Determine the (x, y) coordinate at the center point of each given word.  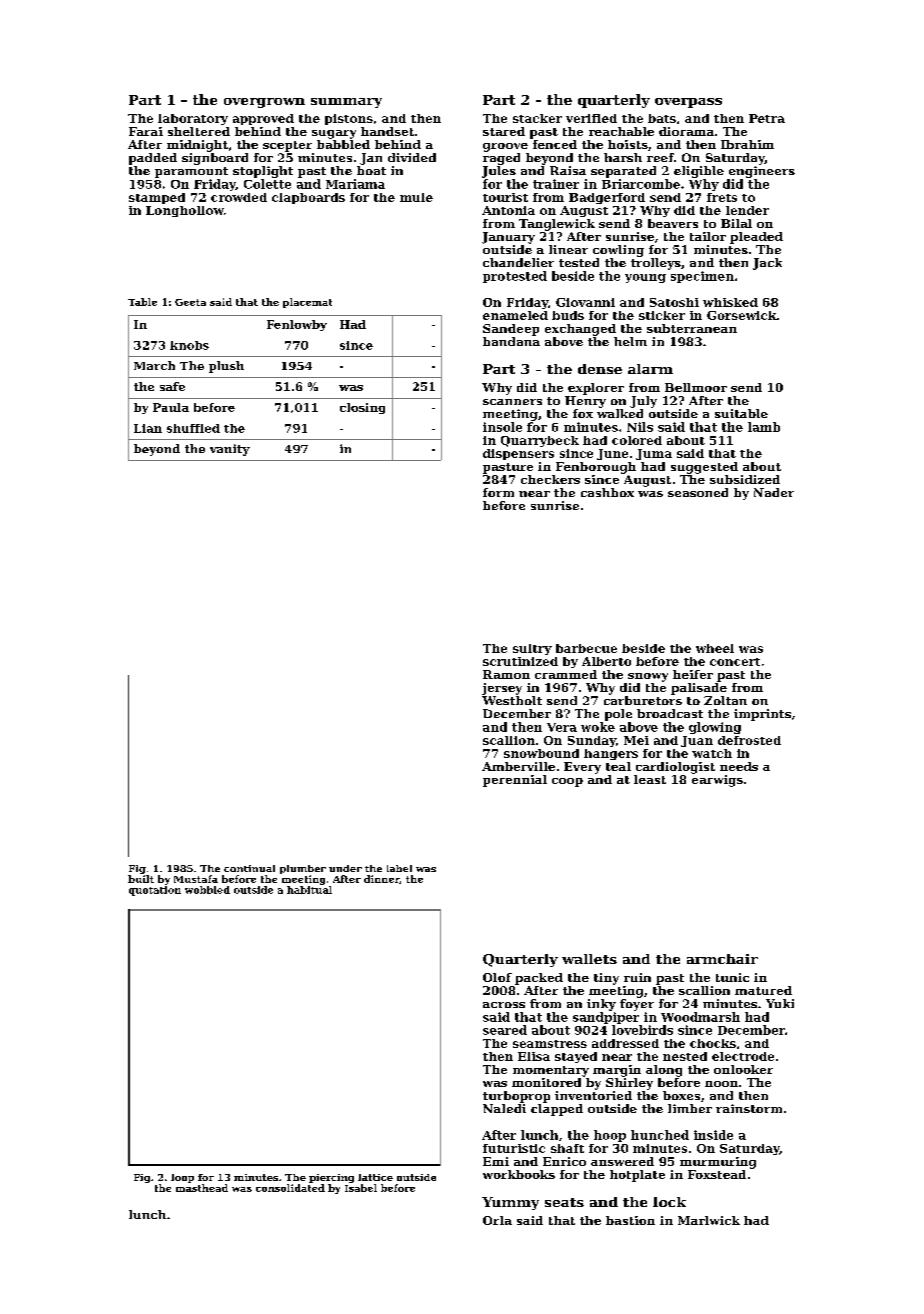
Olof (497, 977)
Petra (767, 118)
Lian (148, 428)
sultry (532, 649)
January (508, 238)
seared (505, 1030)
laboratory (193, 119)
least (650, 779)
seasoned (698, 492)
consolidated (290, 1188)
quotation (155, 891)
